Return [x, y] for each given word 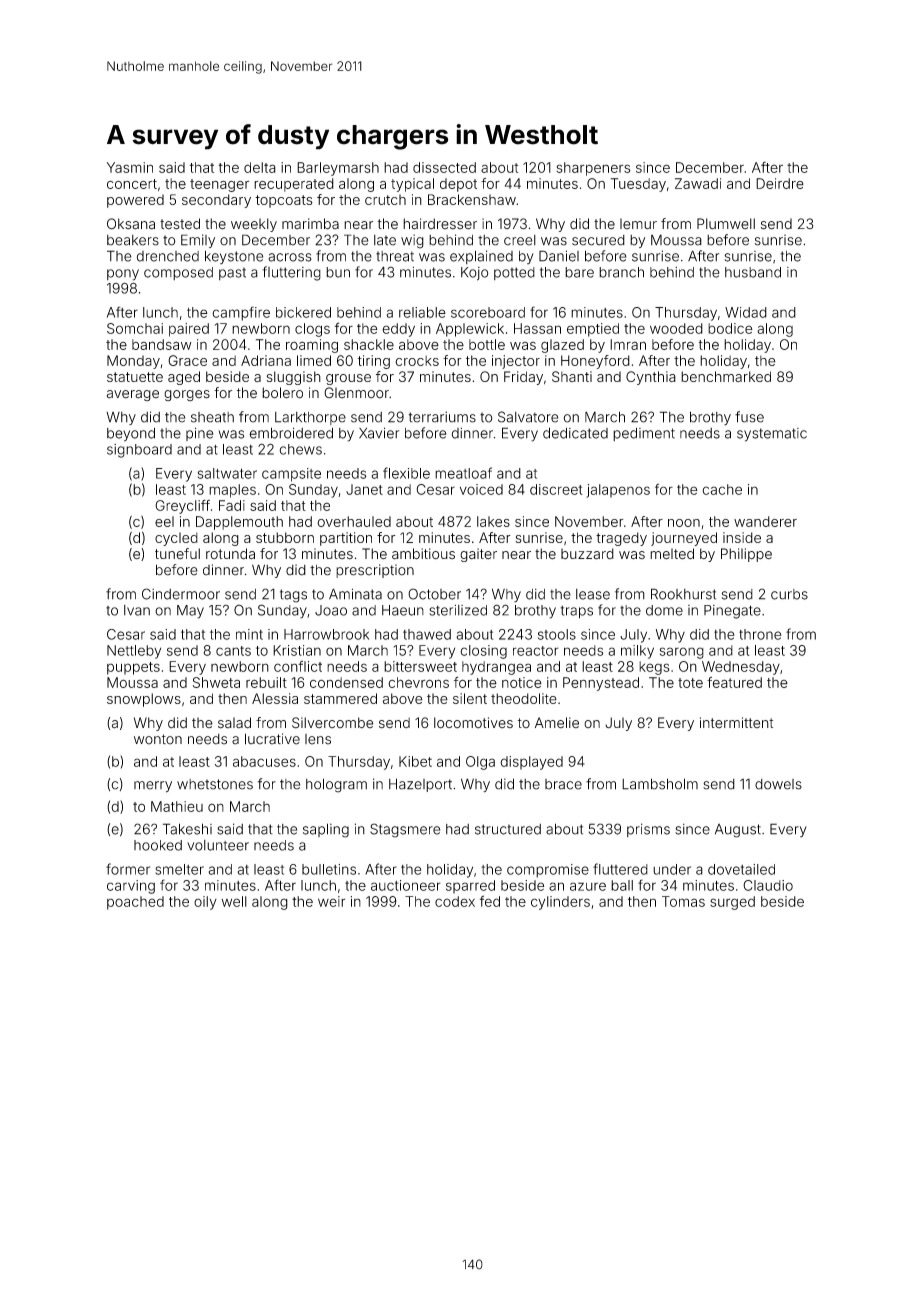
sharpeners [593, 169]
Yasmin [130, 167]
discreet [556, 489]
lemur [638, 224]
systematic [772, 435]
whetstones [215, 784]
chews [300, 449]
